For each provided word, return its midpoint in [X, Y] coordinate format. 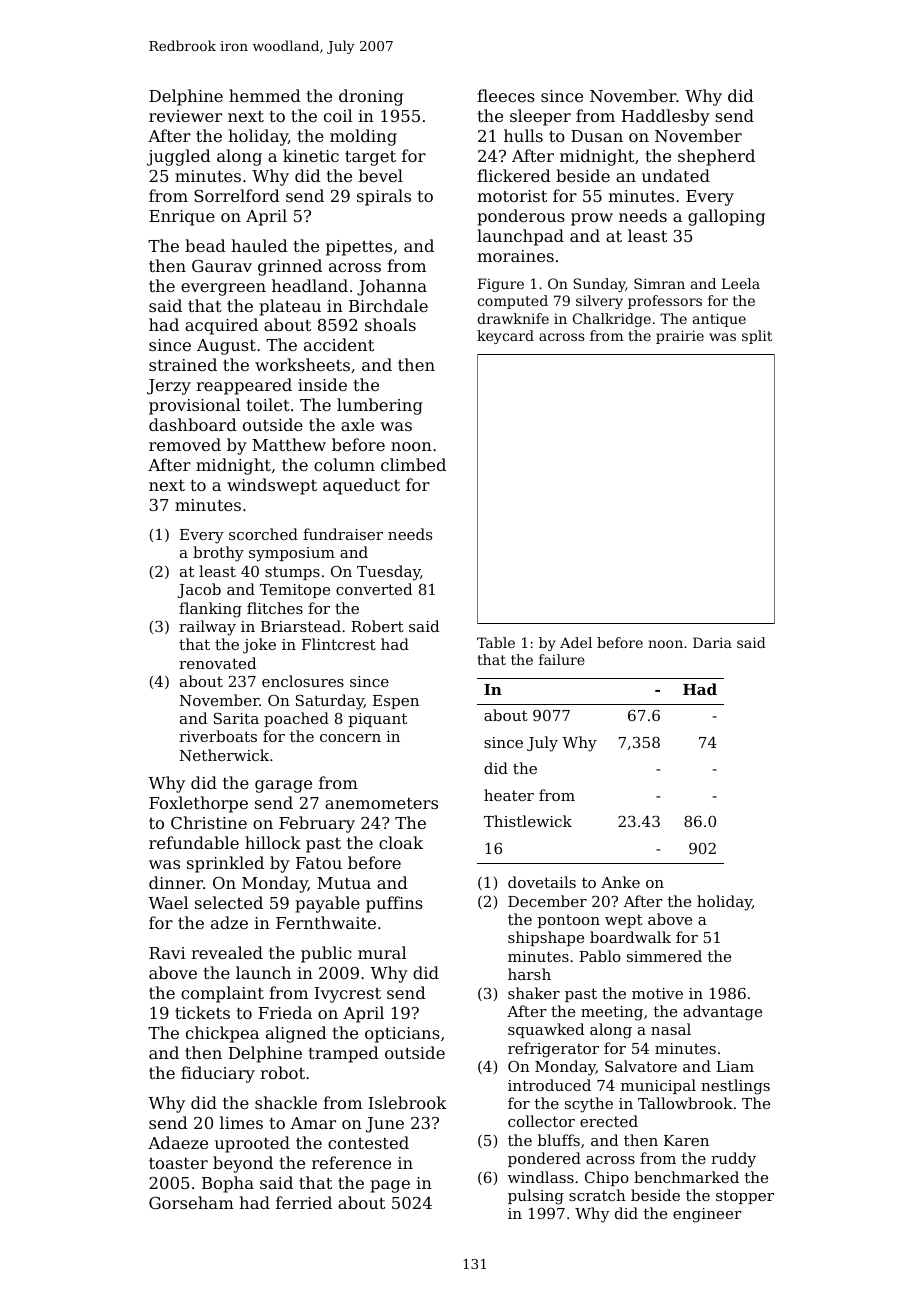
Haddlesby [665, 117]
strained [183, 364]
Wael [168, 902]
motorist [512, 196]
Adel [576, 642]
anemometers [381, 803]
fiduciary [218, 1074]
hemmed [265, 95]
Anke [620, 882]
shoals [390, 324]
